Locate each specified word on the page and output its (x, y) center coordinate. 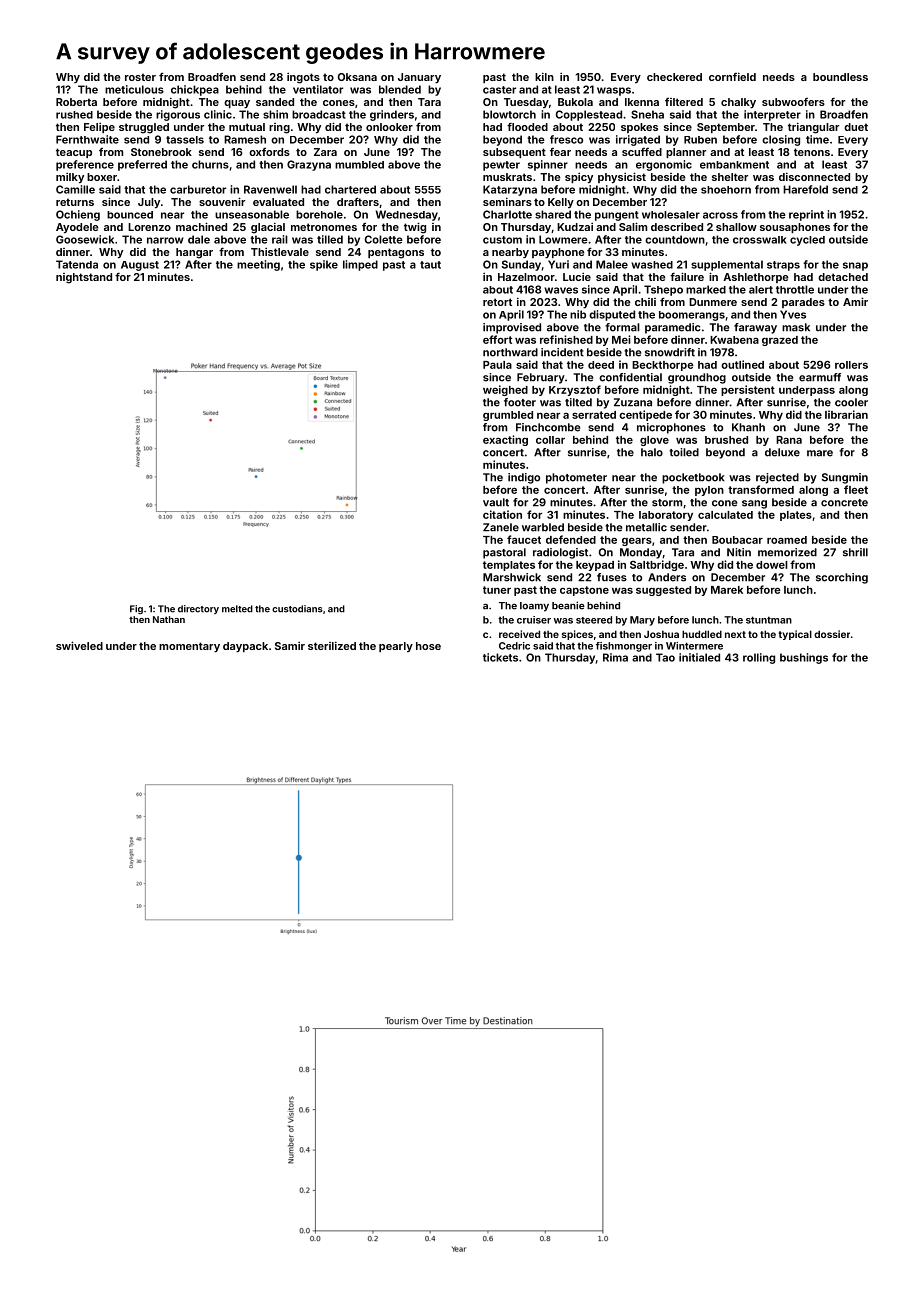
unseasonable (252, 214)
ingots (303, 78)
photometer (576, 478)
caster (499, 90)
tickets (500, 657)
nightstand (84, 278)
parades (803, 303)
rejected (777, 478)
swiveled (79, 645)
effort (497, 339)
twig (415, 228)
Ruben (700, 140)
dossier (832, 634)
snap (855, 266)
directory (198, 609)
